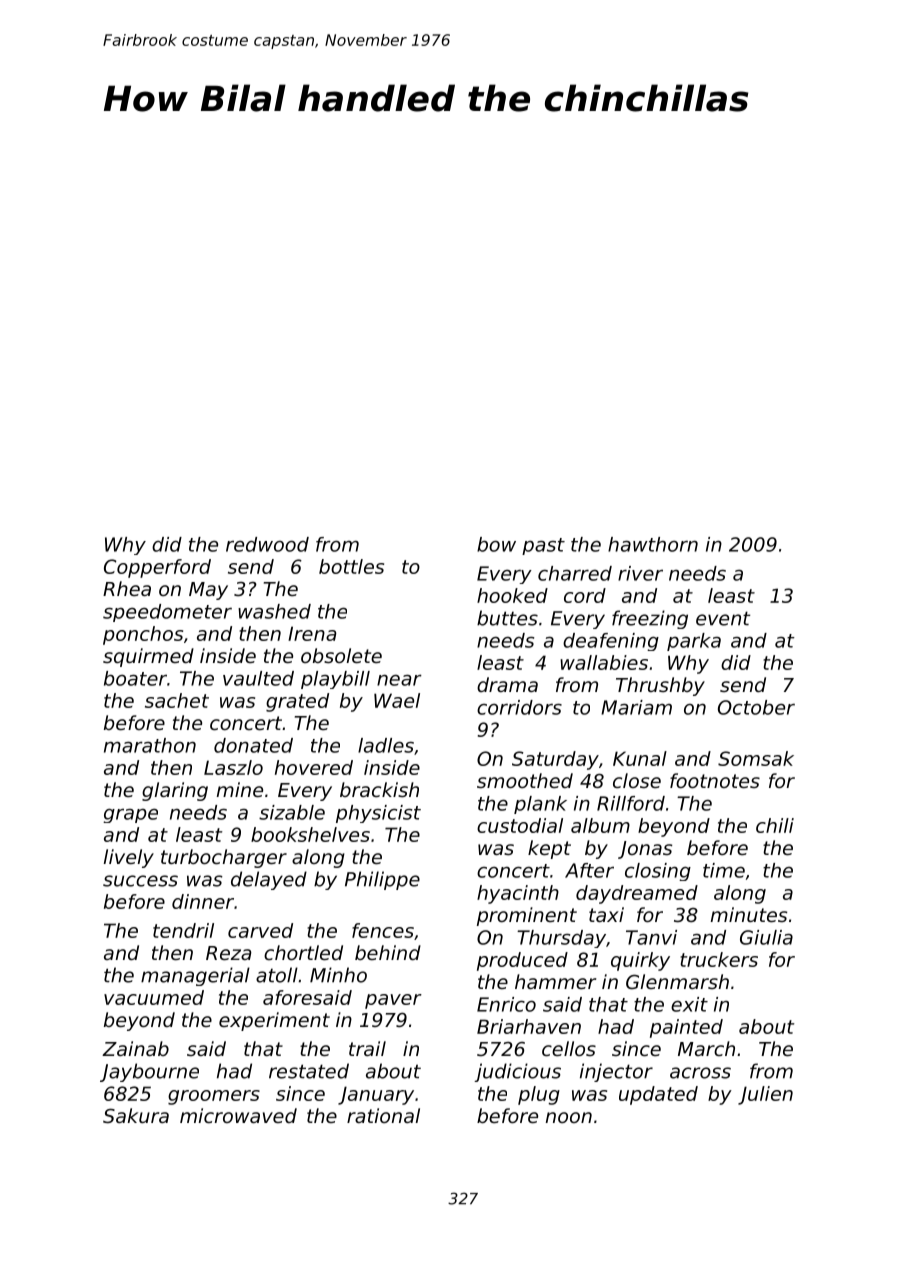  Describe the element at coordinates (175, 791) in the image. I see `glaring` at that location.
